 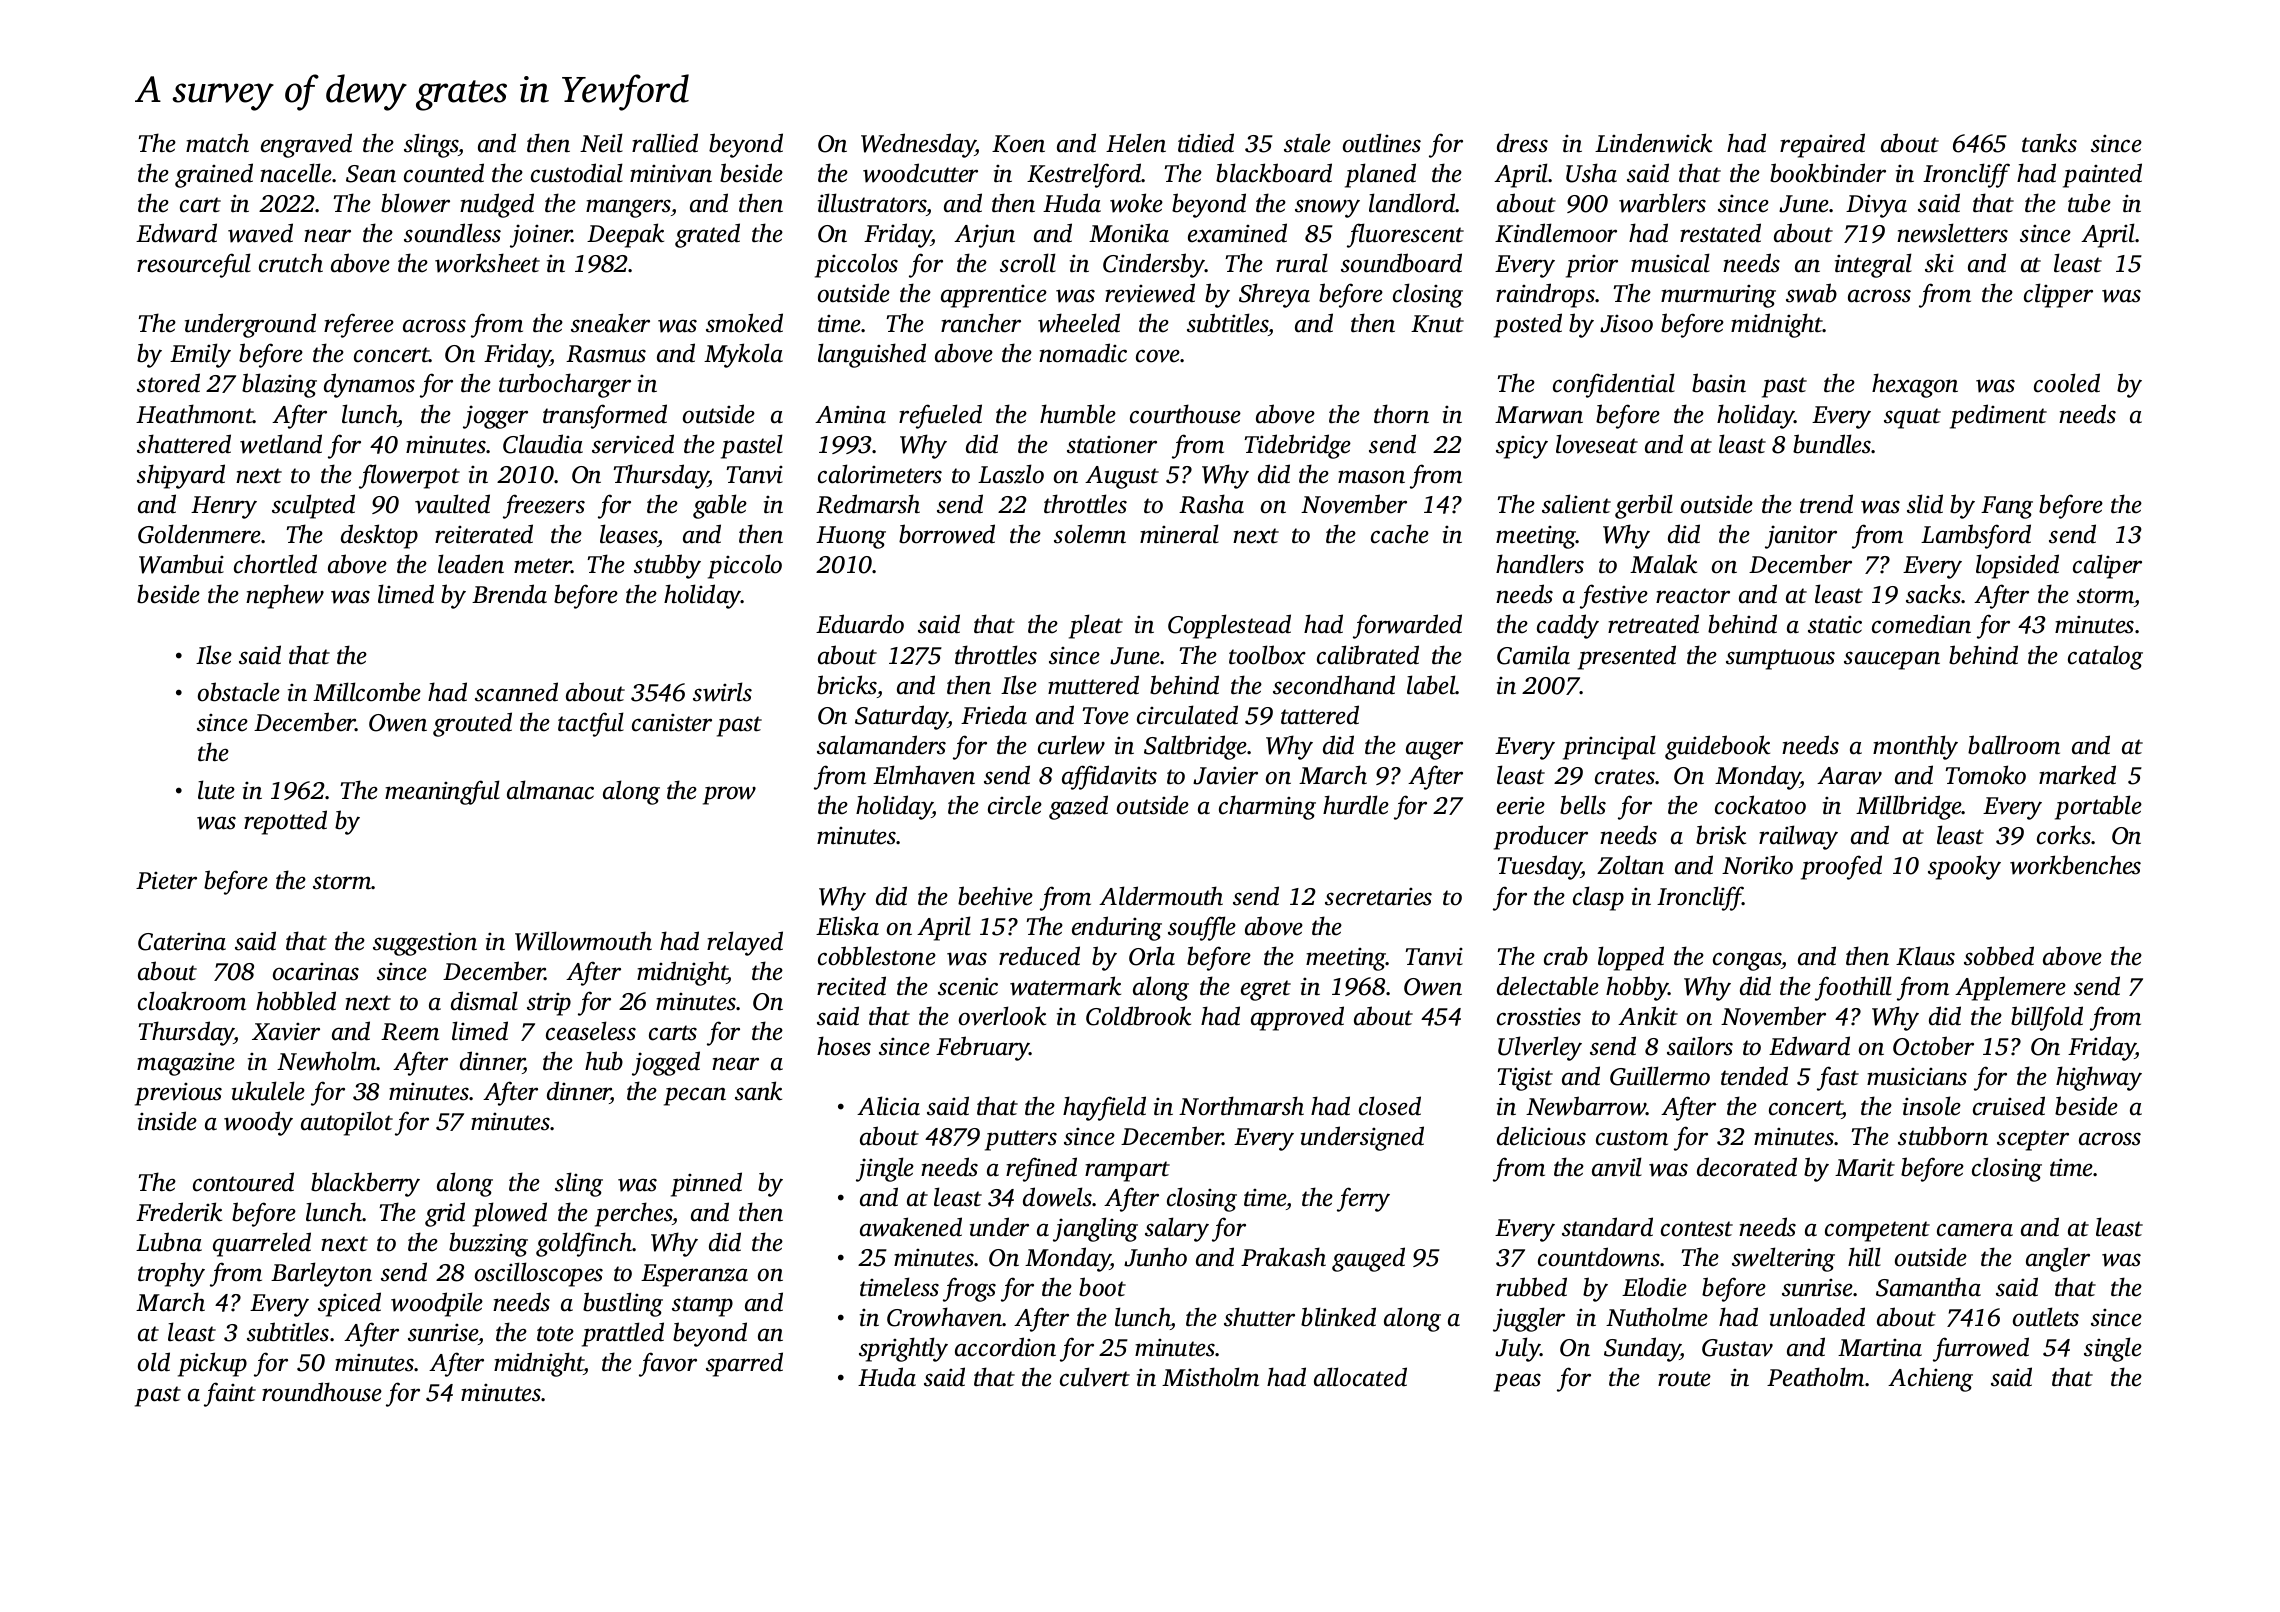 What do you see at coordinates (1933, 594) in the screenshot?
I see `sacks` at bounding box center [1933, 594].
